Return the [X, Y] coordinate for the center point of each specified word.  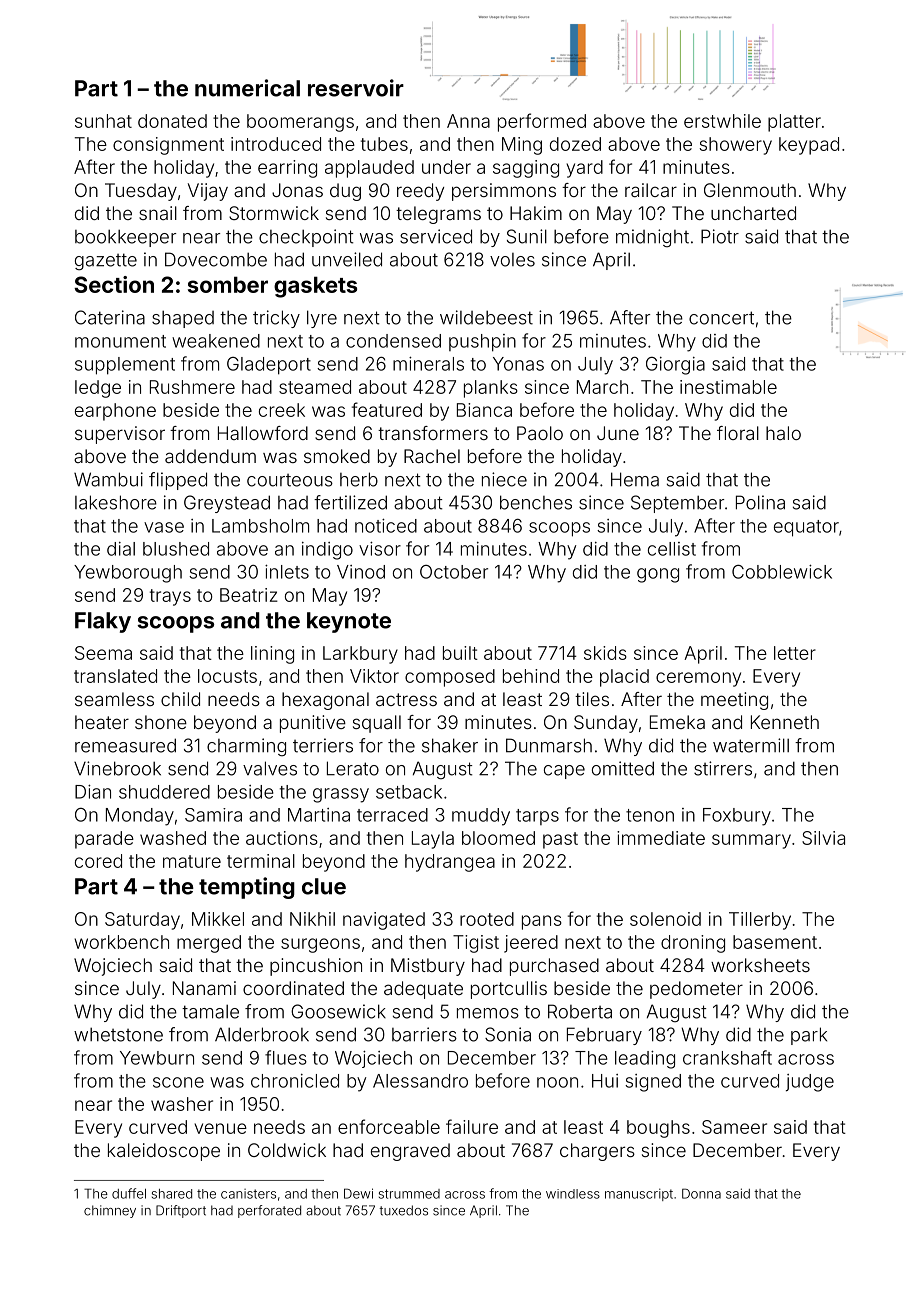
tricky [276, 319]
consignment [168, 146]
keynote [349, 622]
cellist [672, 549]
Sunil [527, 236]
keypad [809, 146]
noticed [386, 526]
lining [272, 655]
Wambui [108, 479]
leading [645, 1060]
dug [345, 192]
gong [658, 575]
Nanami [204, 988]
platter [794, 123]
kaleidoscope [164, 1152]
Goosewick [338, 1011]
